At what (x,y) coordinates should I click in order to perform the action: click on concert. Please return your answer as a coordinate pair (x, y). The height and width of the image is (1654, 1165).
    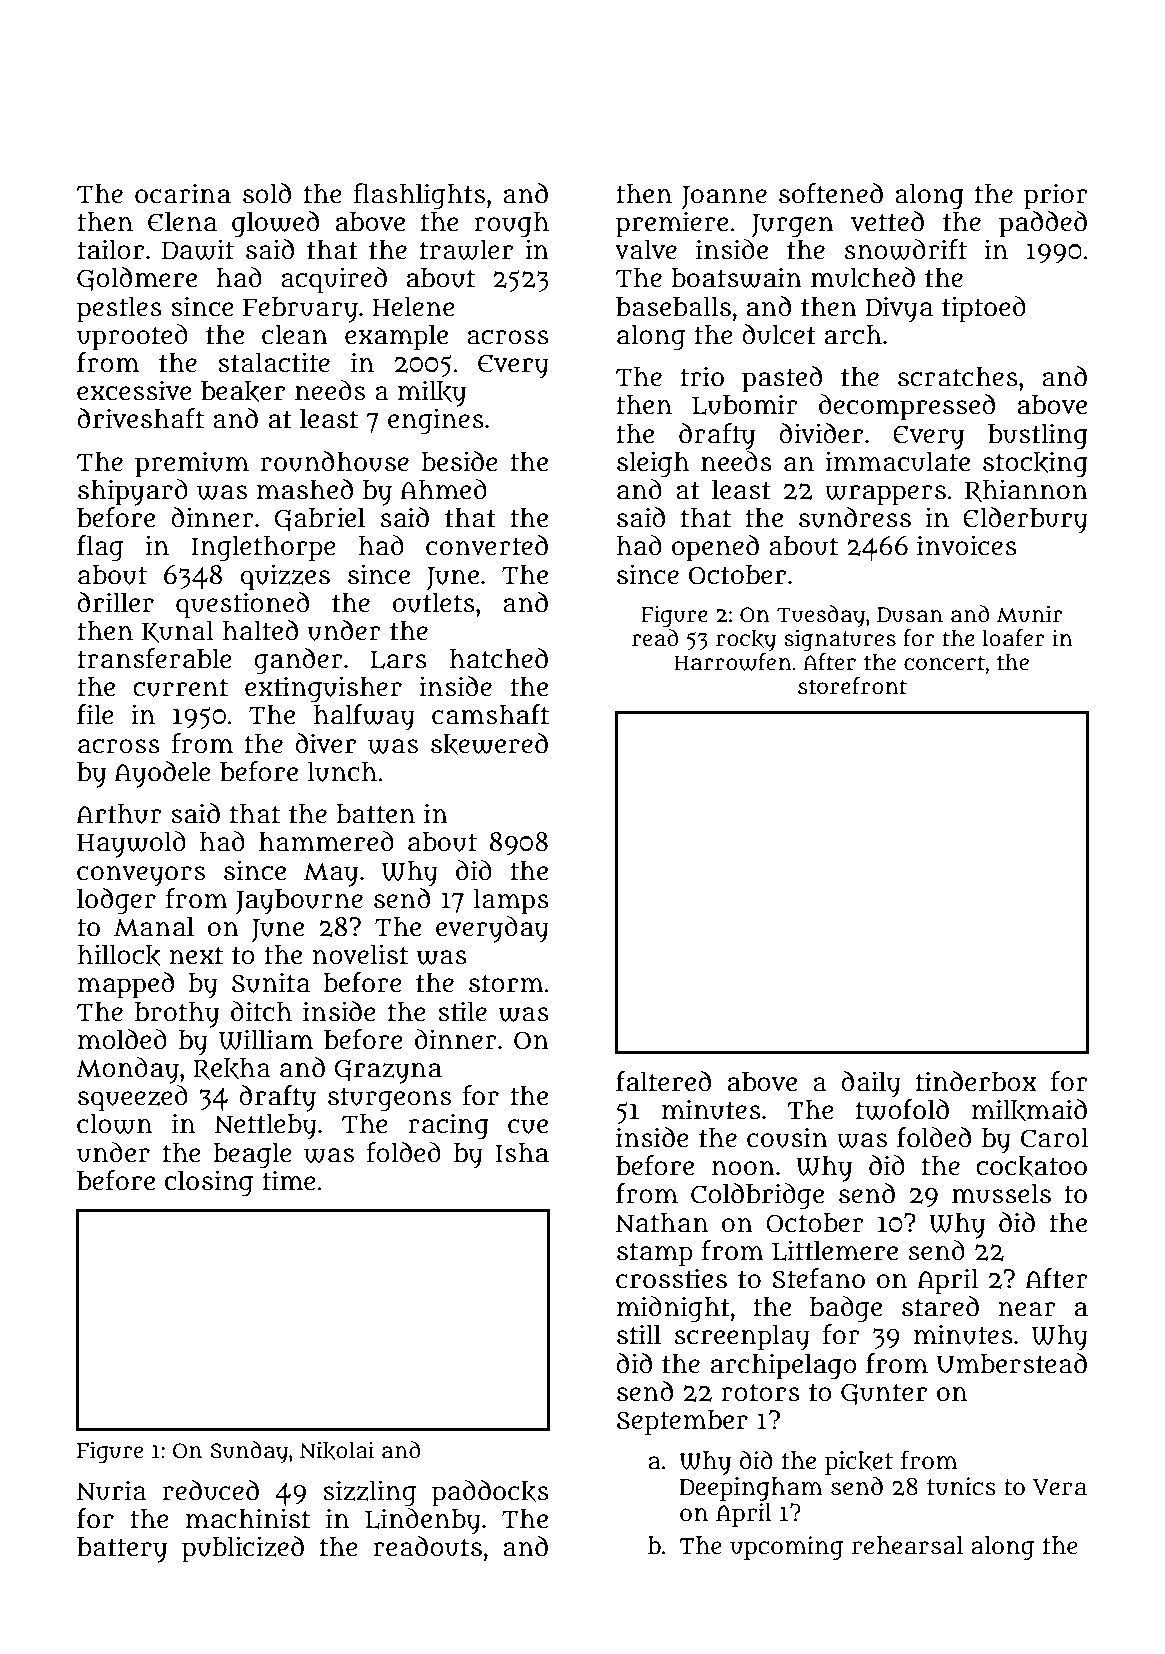
    Looking at the image, I should click on (944, 663).
